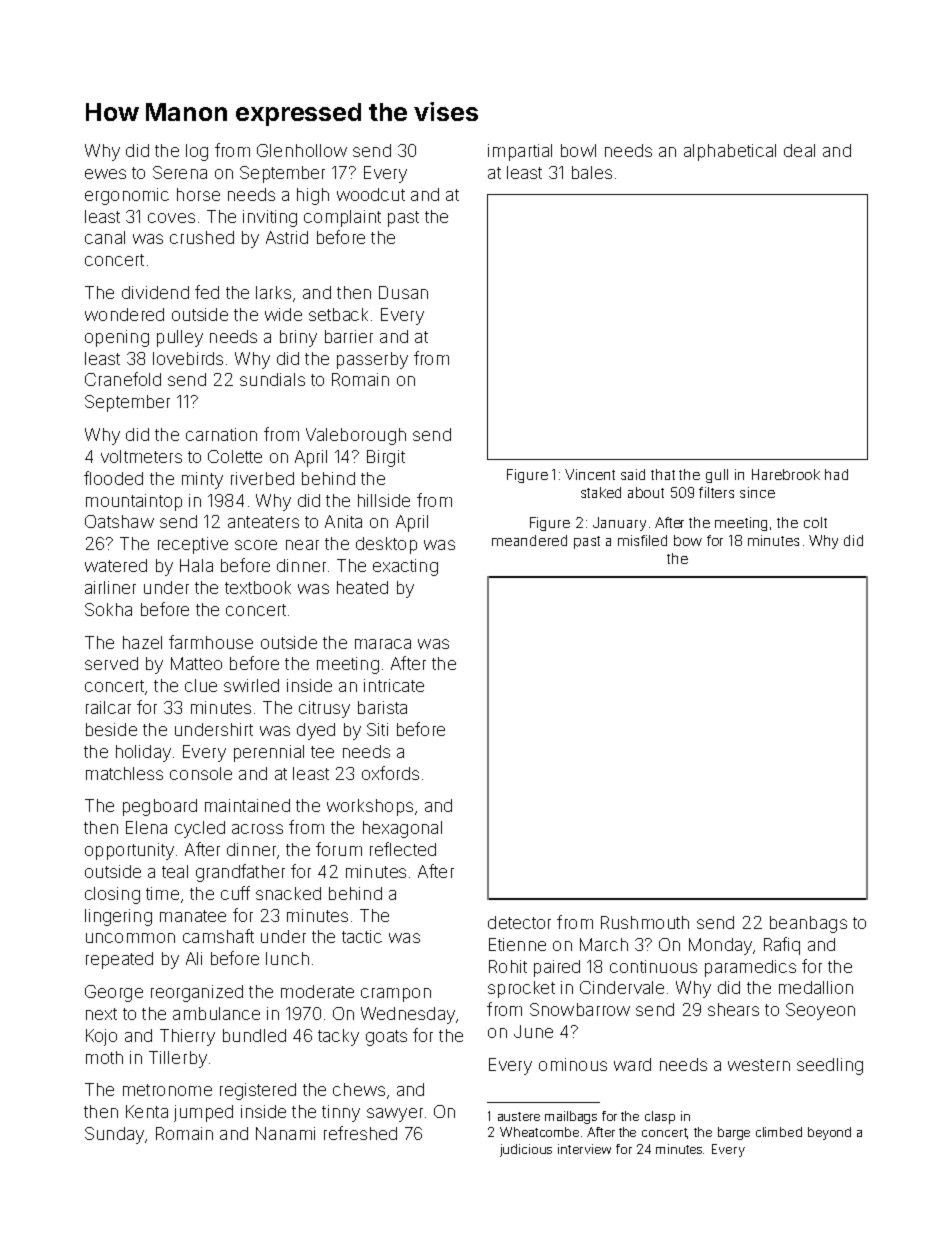 The image size is (952, 1233). Describe the element at coordinates (829, 1133) in the screenshot. I see `beyond` at that location.
